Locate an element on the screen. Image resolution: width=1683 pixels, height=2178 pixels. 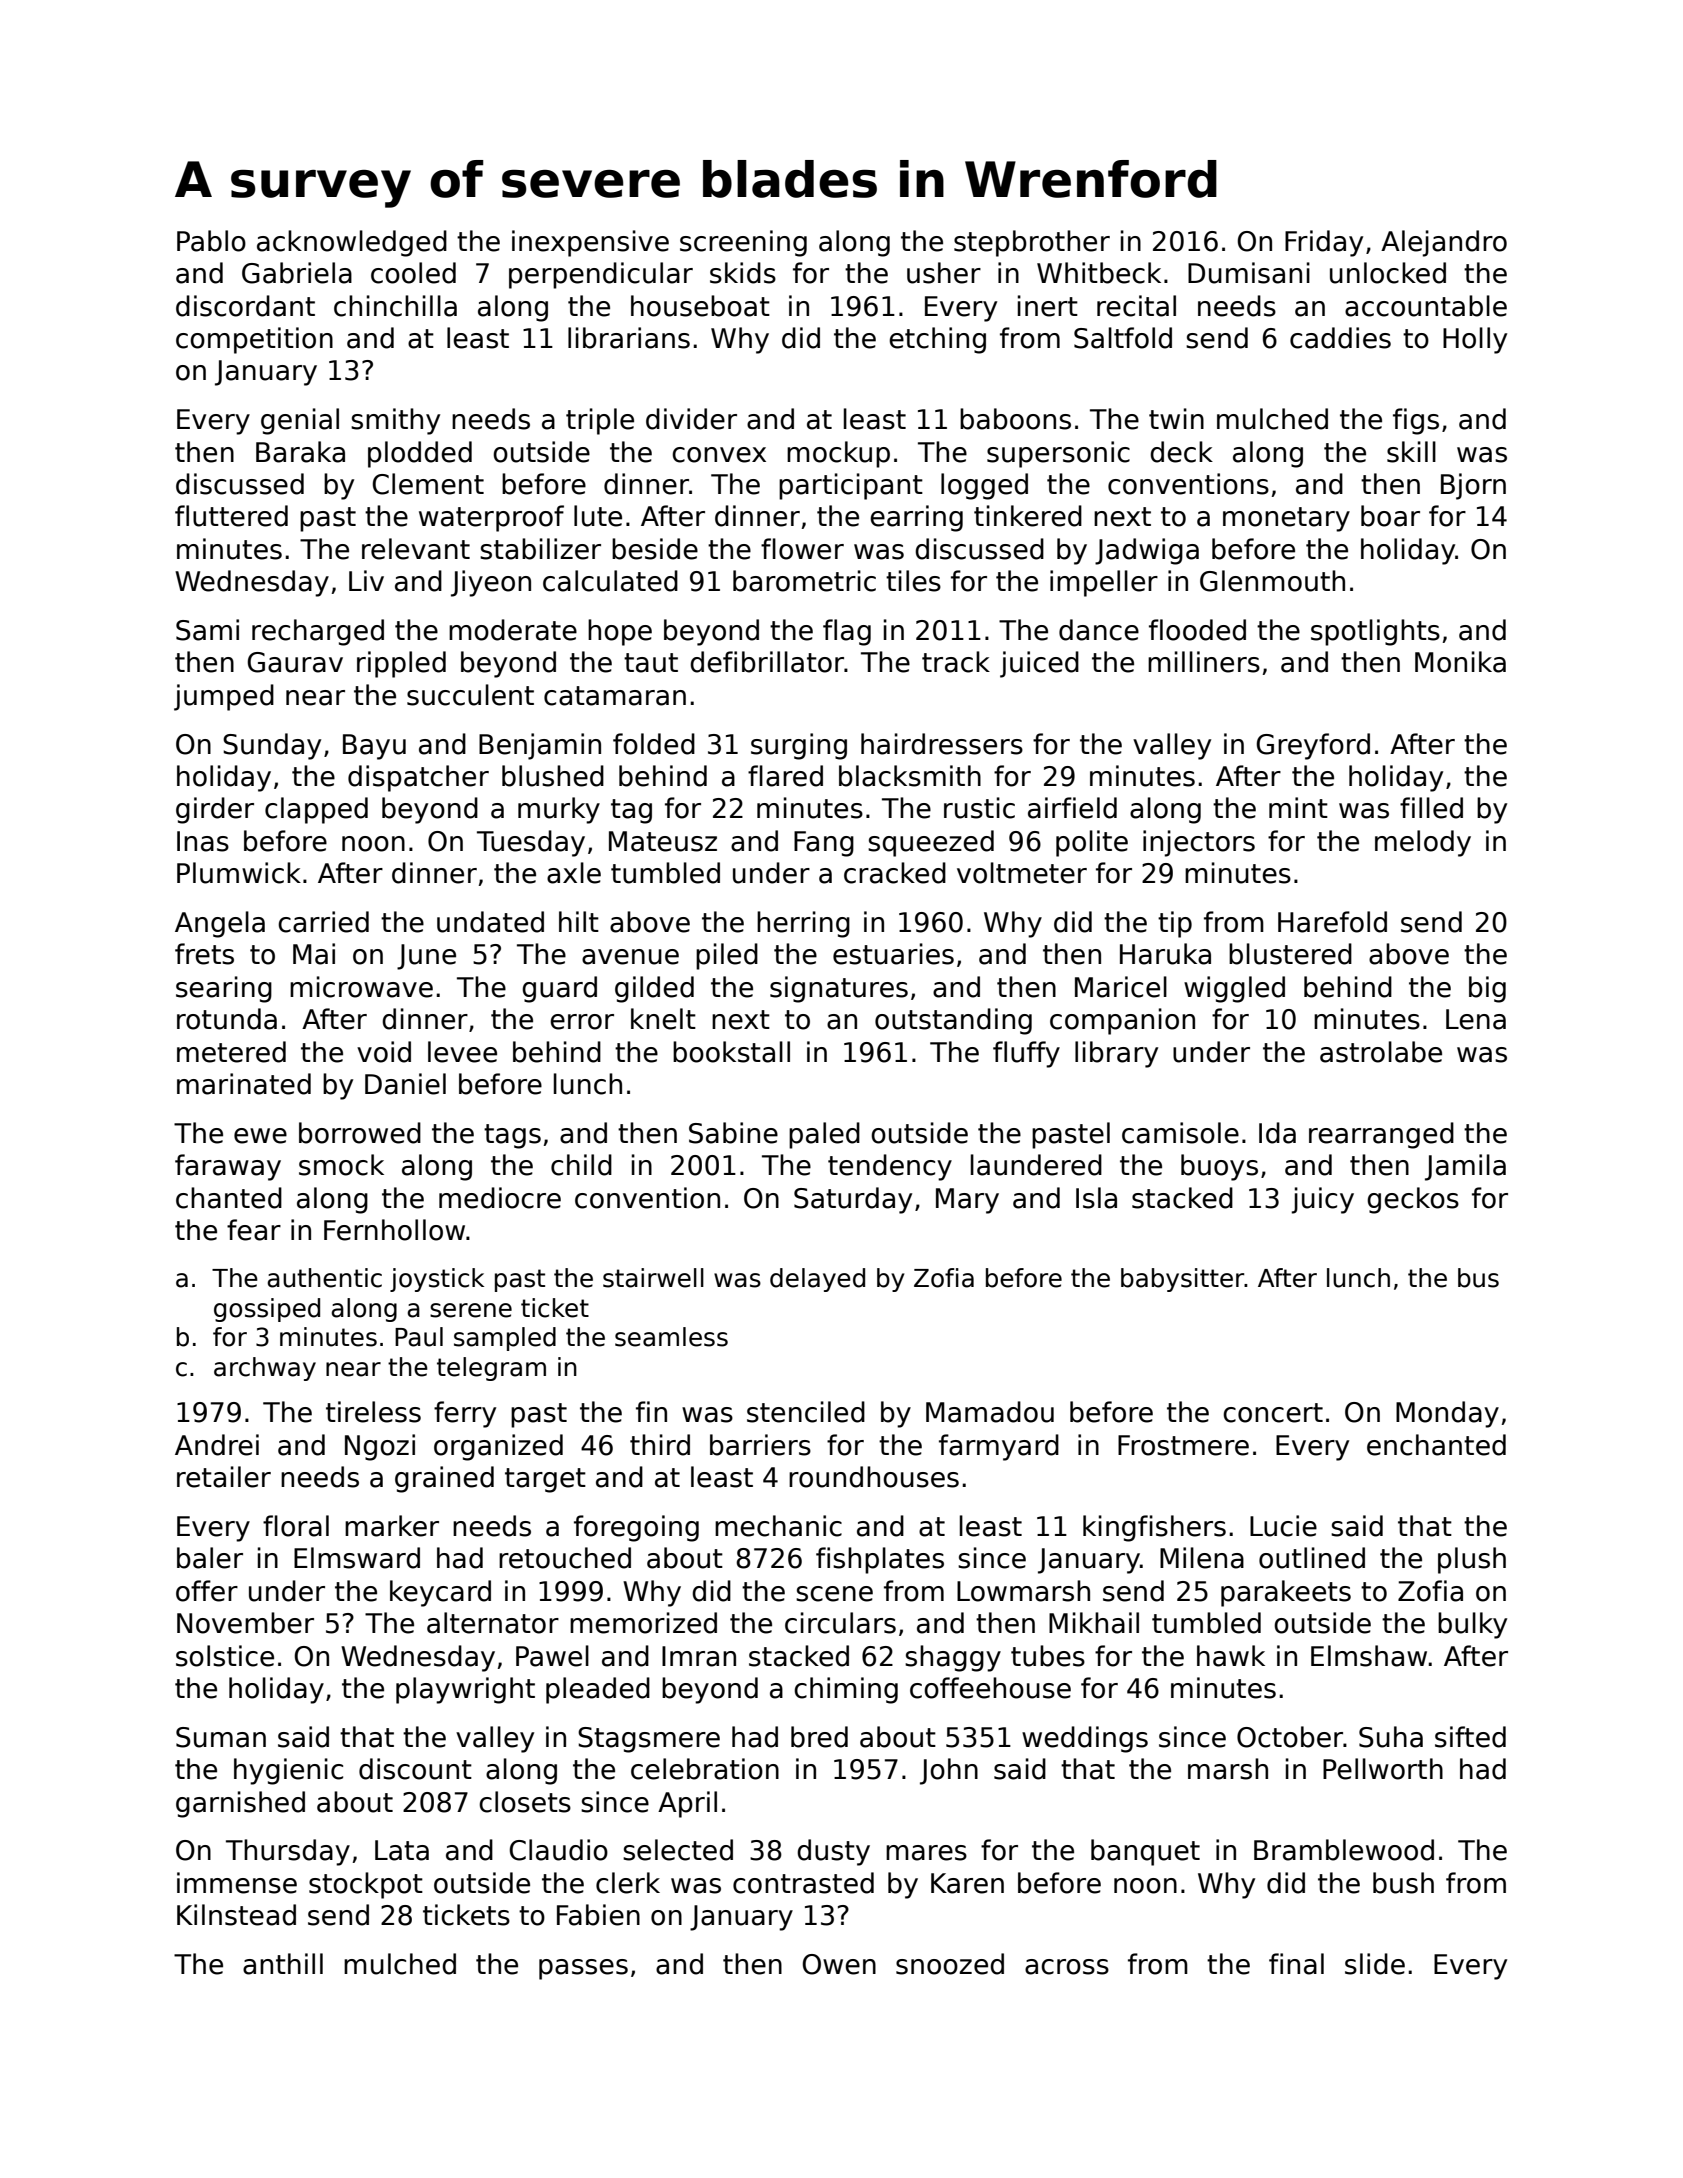
milliners is located at coordinates (1204, 662).
